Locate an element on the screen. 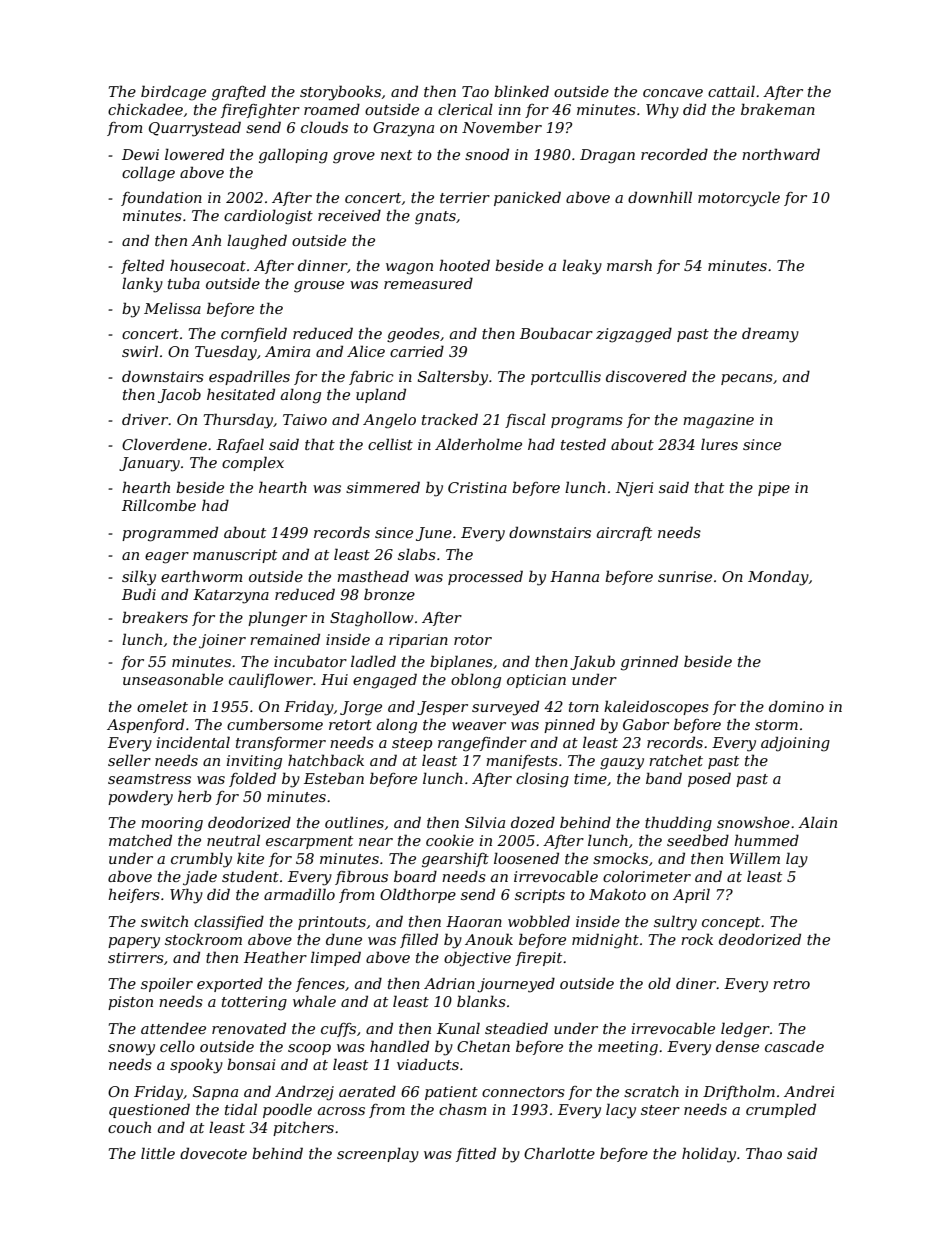 The height and width of the screenshot is (1233, 952). Monday is located at coordinates (778, 578).
